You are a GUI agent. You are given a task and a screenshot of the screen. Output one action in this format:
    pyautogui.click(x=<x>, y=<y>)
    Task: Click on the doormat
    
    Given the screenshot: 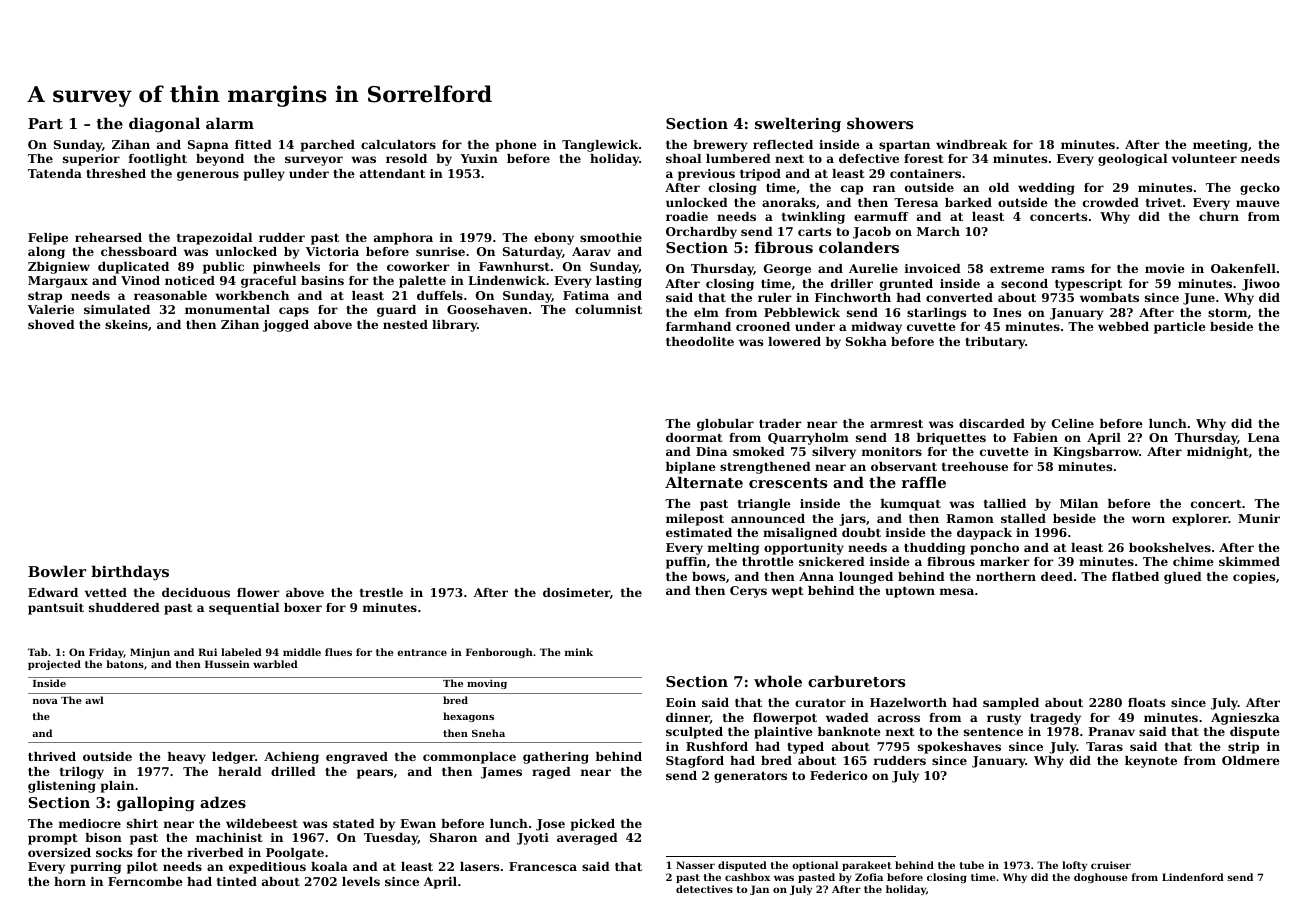 What is the action you would take?
    pyautogui.click(x=694, y=437)
